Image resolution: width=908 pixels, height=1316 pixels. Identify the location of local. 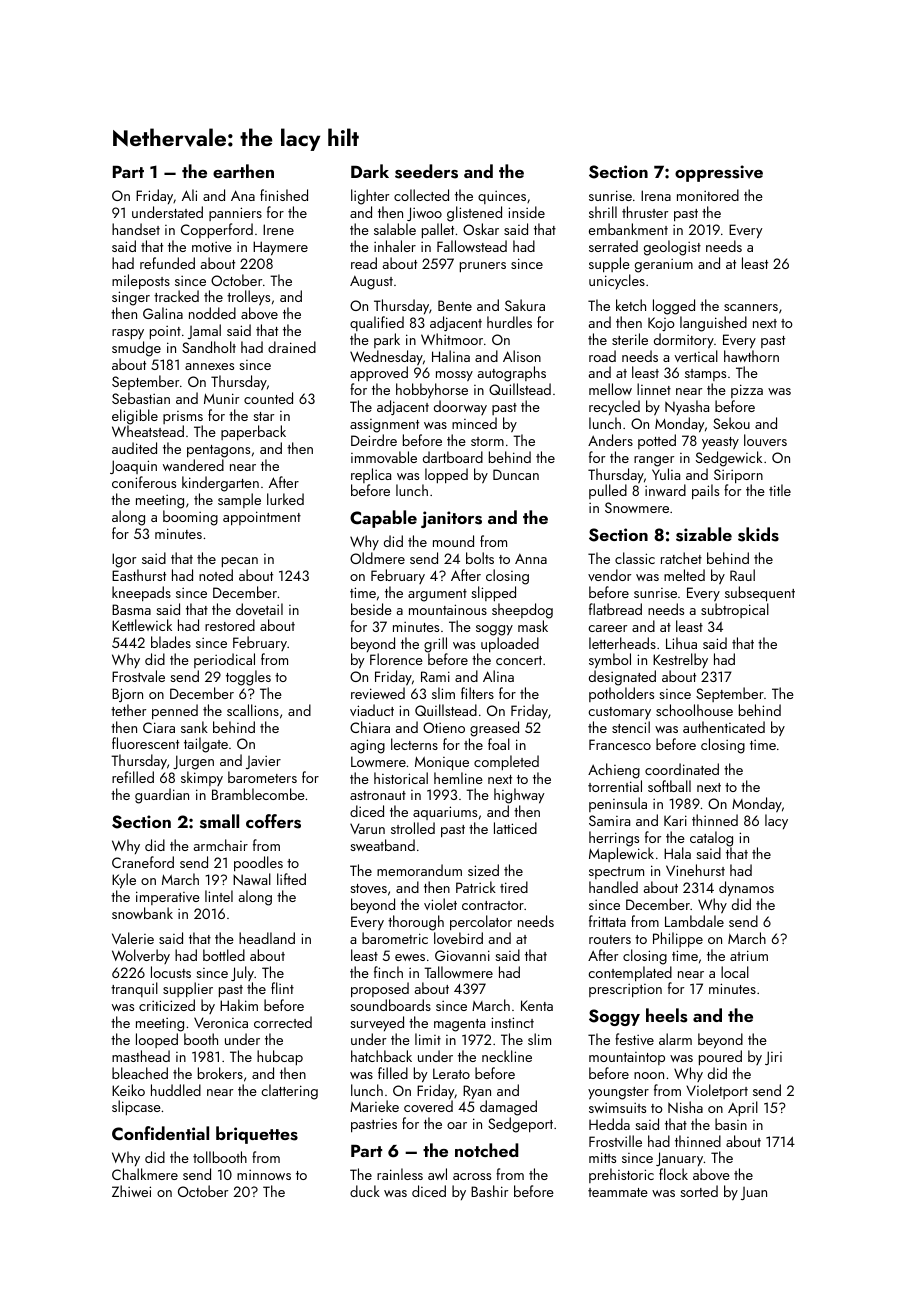
(735, 972).
